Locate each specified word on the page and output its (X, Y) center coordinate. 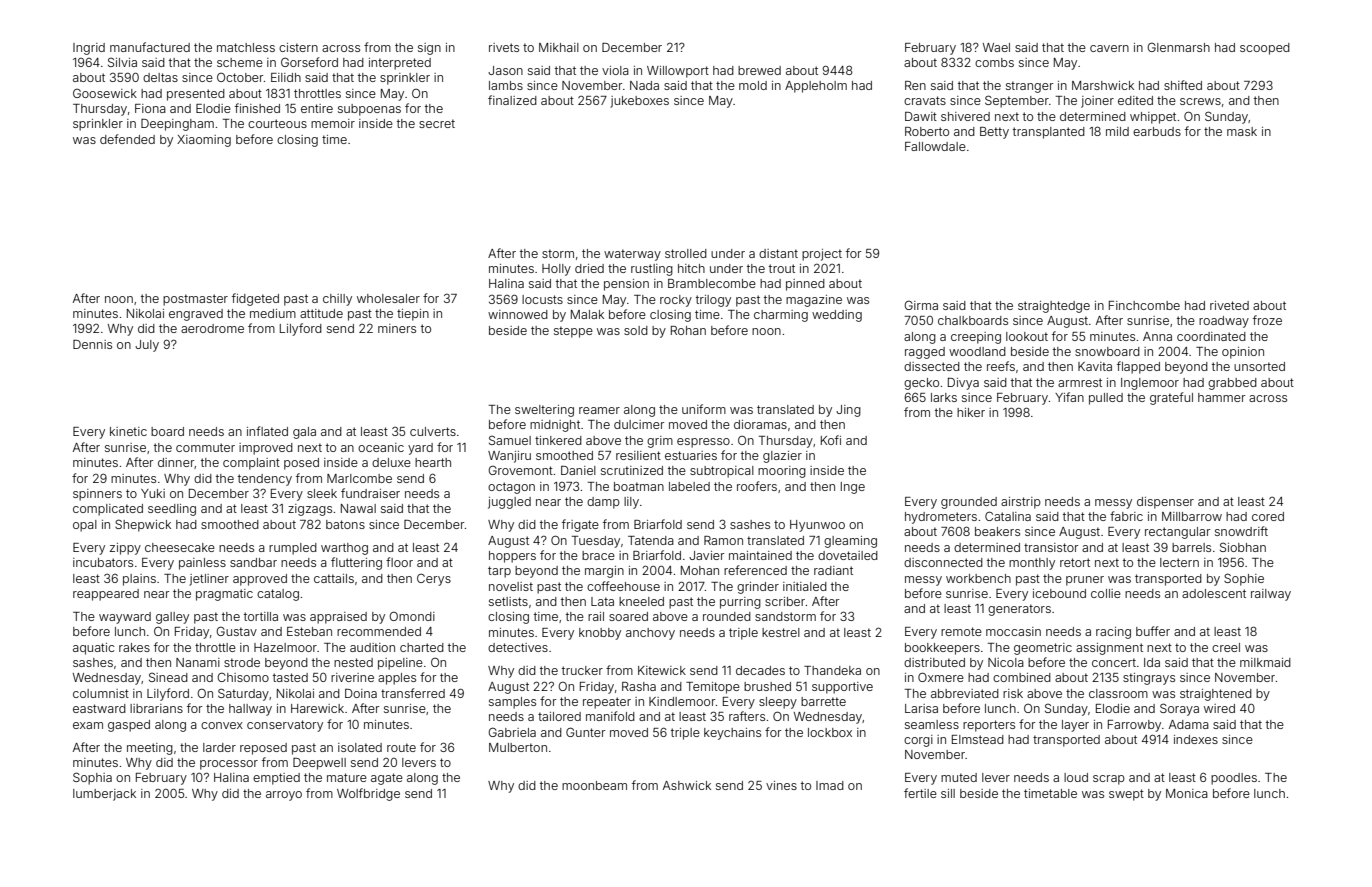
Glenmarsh (1178, 47)
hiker (971, 412)
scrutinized (632, 470)
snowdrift (1241, 531)
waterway (632, 255)
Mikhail (559, 47)
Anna (1157, 336)
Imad (830, 785)
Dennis (92, 344)
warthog (344, 549)
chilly (337, 300)
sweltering (544, 411)
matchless (246, 47)
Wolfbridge (368, 794)
